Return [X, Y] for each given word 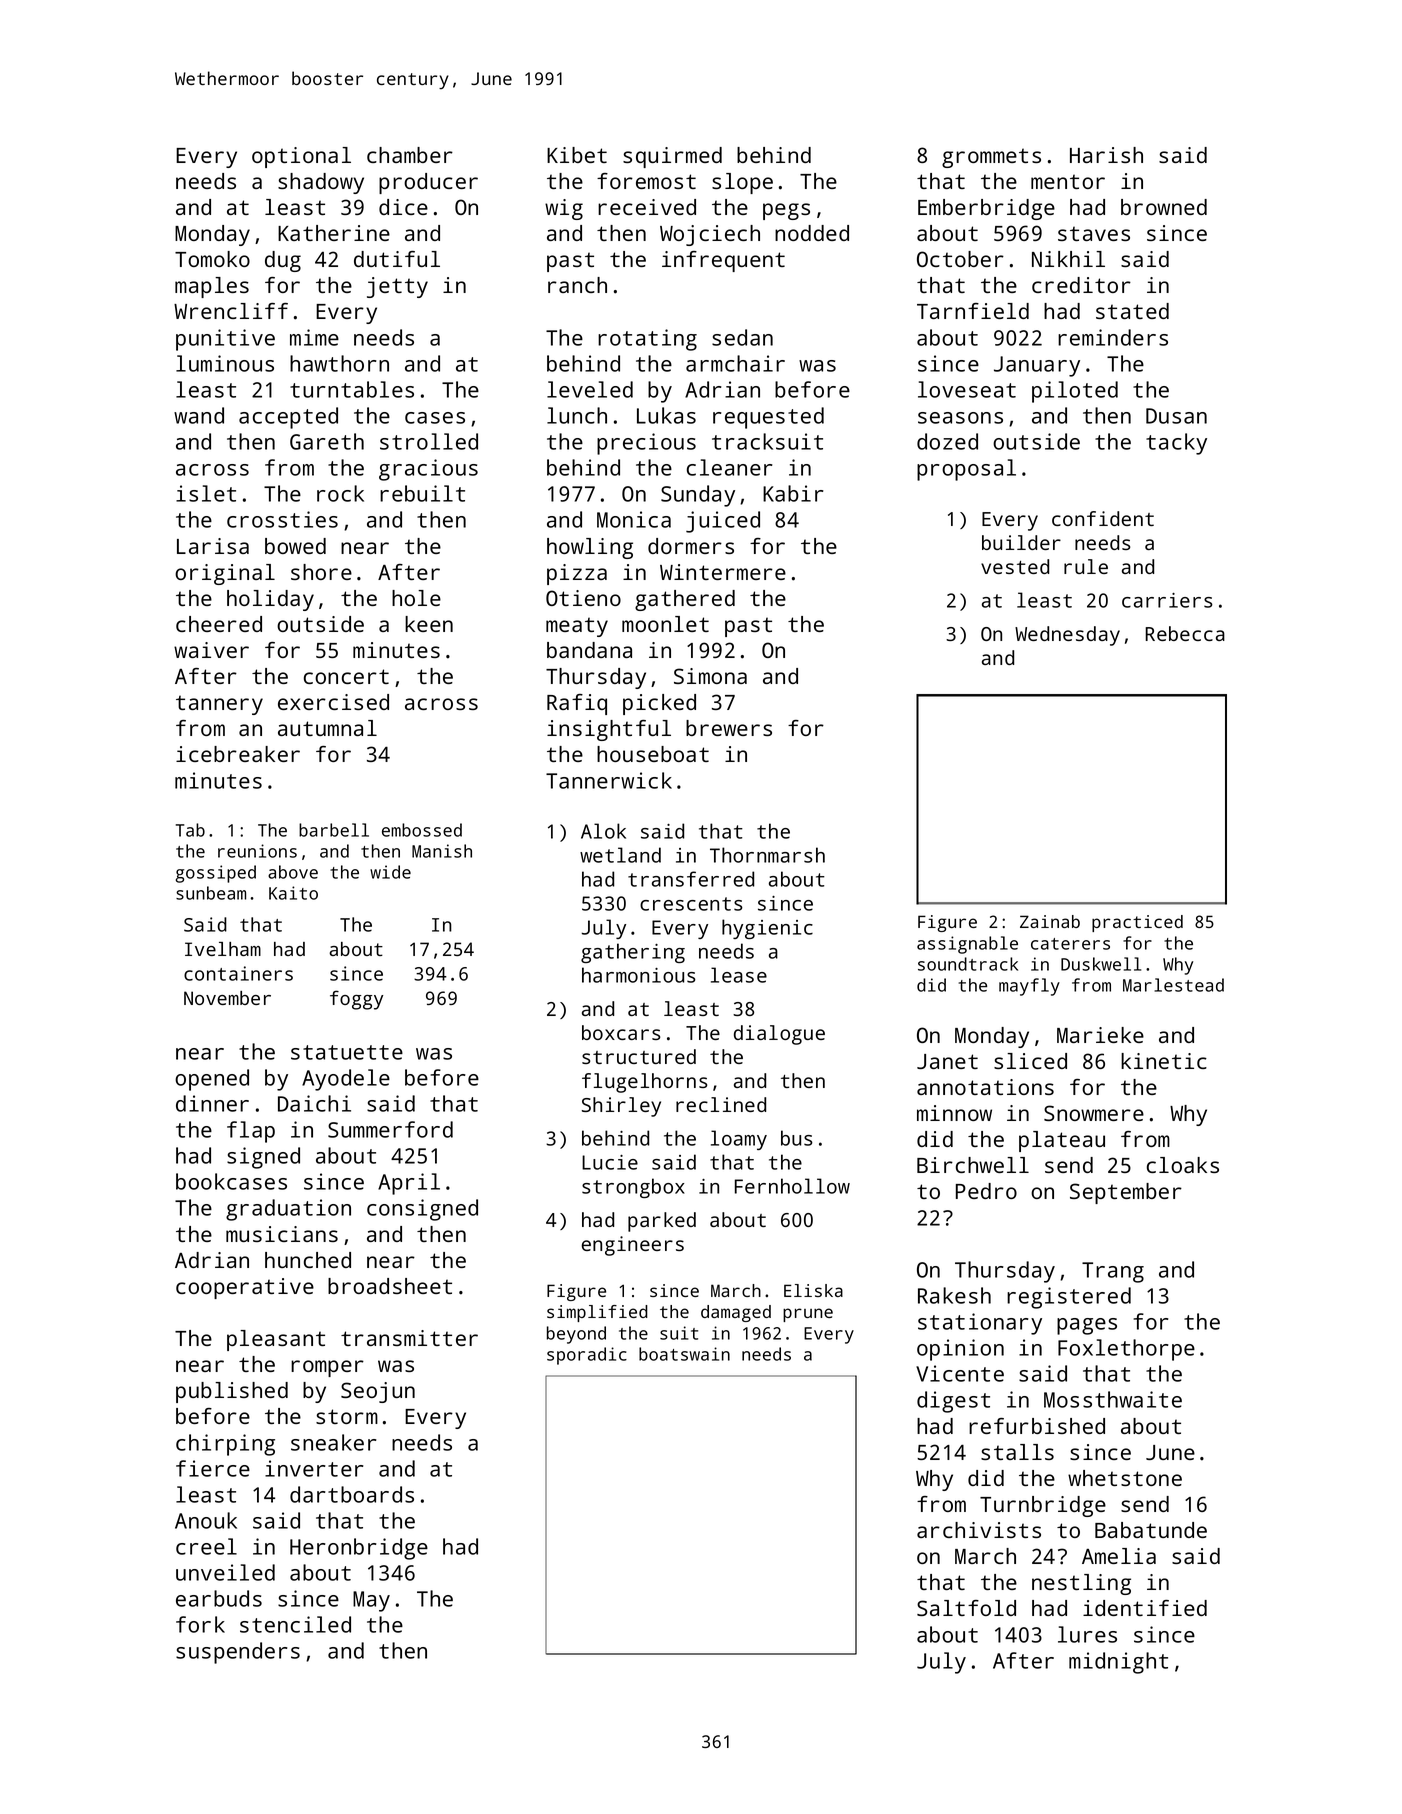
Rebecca [1185, 633]
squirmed [672, 157]
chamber [410, 155]
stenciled [295, 1624]
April [409, 1184]
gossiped [216, 874]
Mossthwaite [1113, 1399]
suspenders [238, 1653]
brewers [729, 728]
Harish [1106, 155]
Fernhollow [792, 1186]
